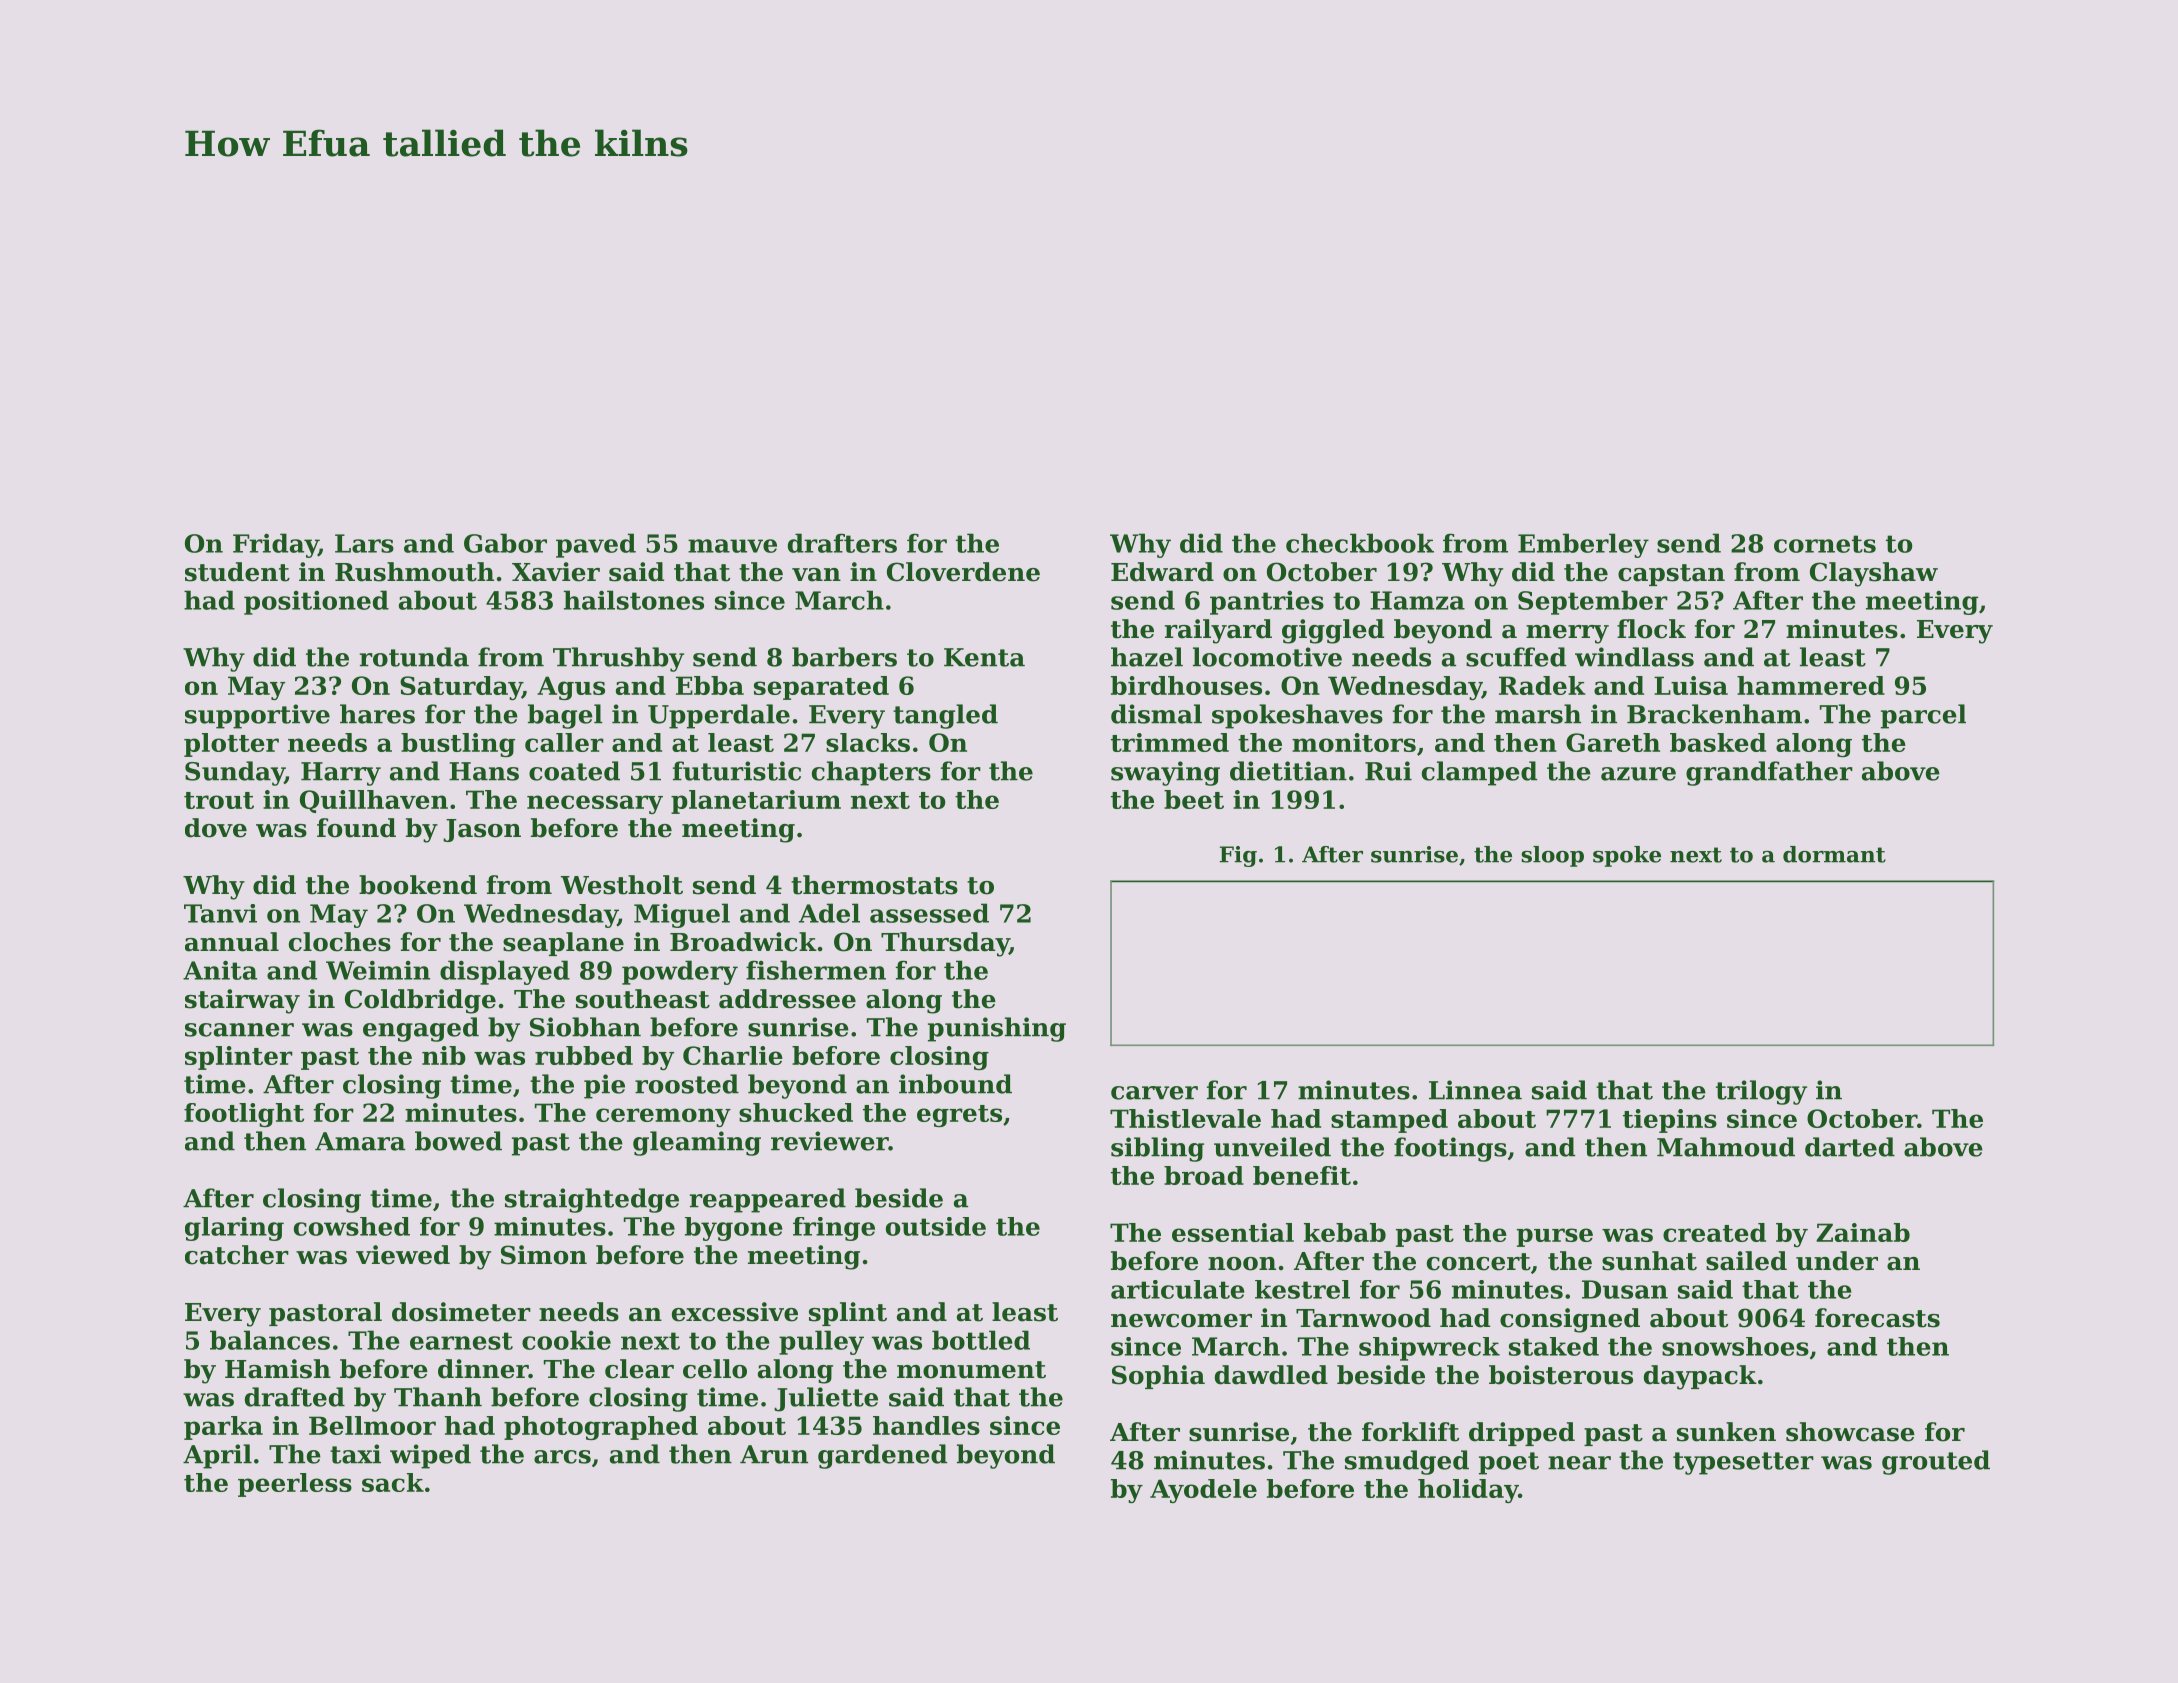 This image has height=1683, width=2178. I want to click on Hamish, so click(278, 1369).
